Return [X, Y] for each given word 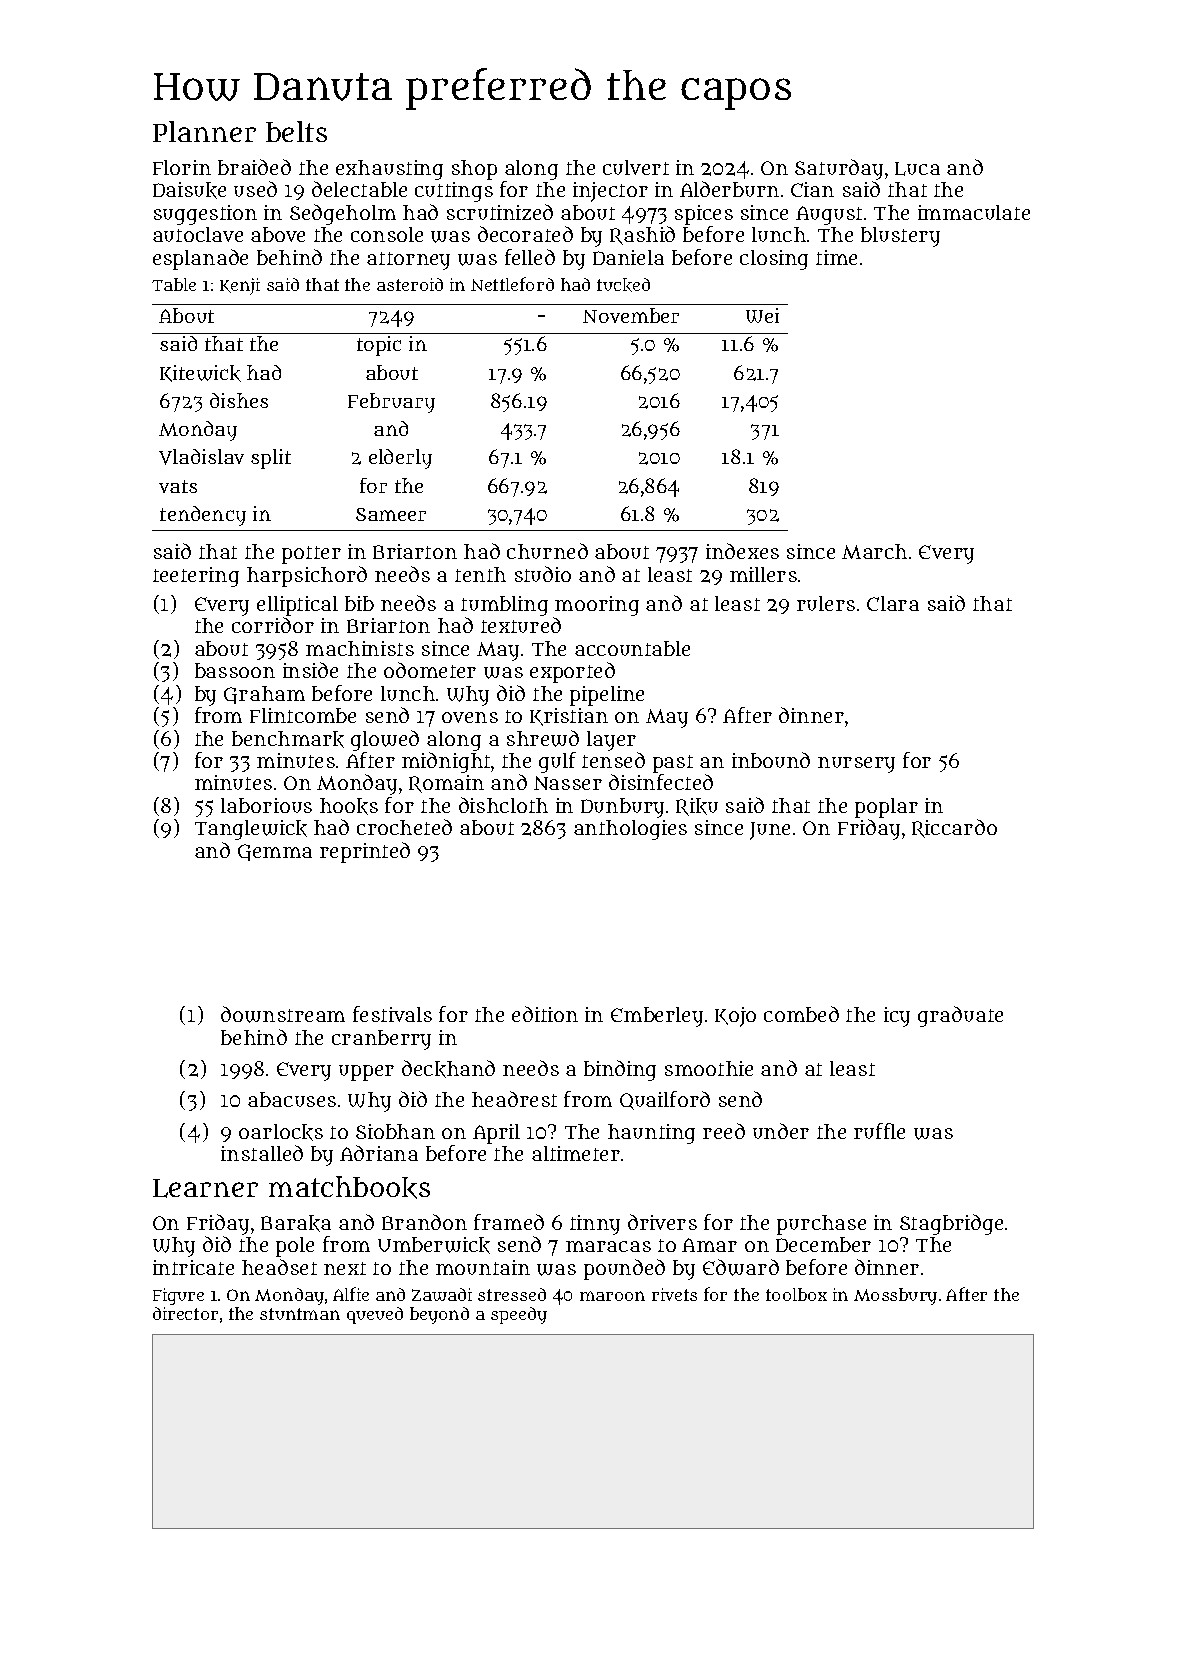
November [631, 315]
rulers [826, 603]
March [874, 551]
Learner [205, 1188]
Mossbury [895, 1296]
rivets [674, 1294]
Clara [893, 603]
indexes [742, 551]
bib [359, 603]
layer [611, 741]
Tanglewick [251, 830]
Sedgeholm [343, 214]
